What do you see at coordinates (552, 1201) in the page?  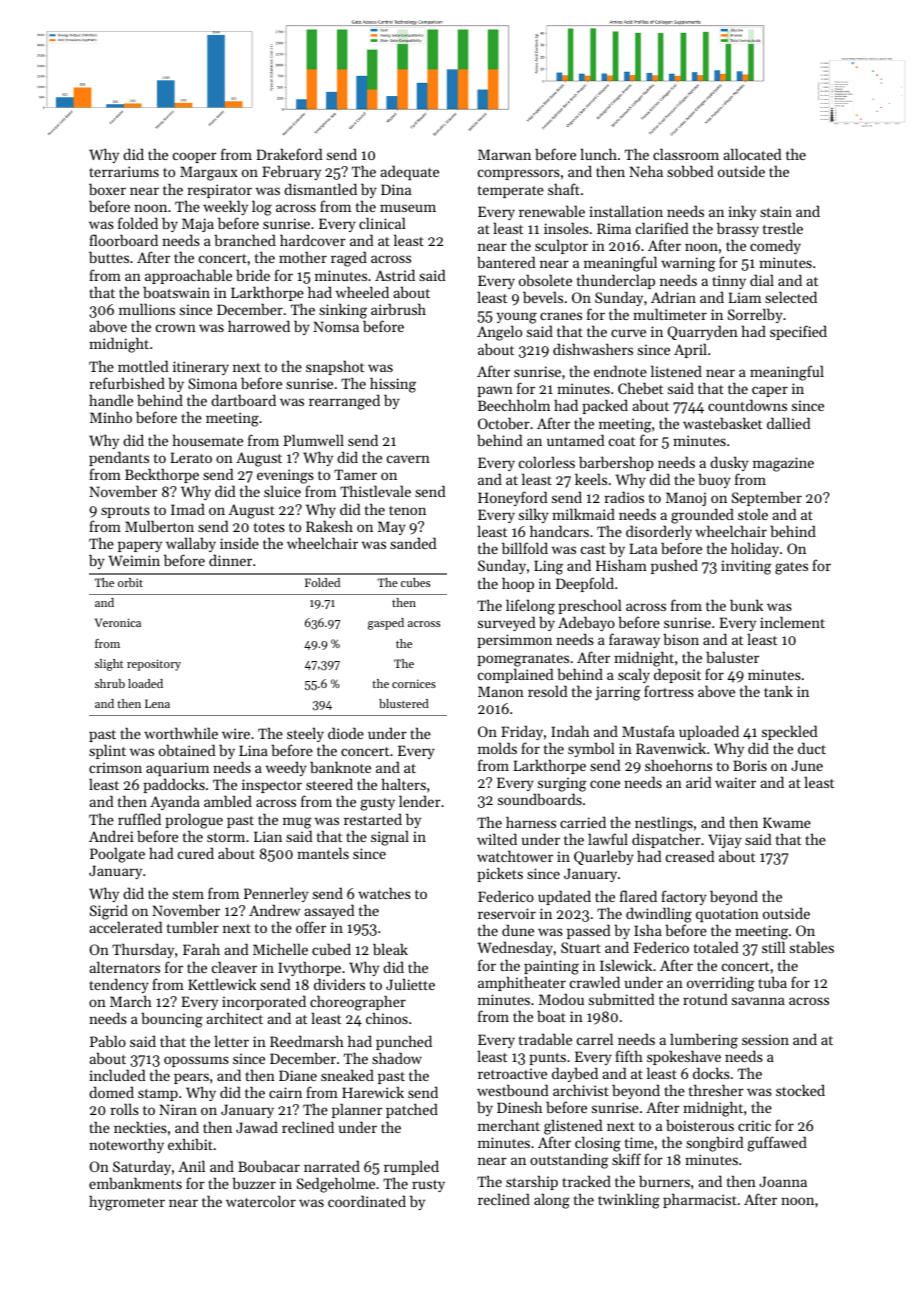 I see `along` at bounding box center [552, 1201].
